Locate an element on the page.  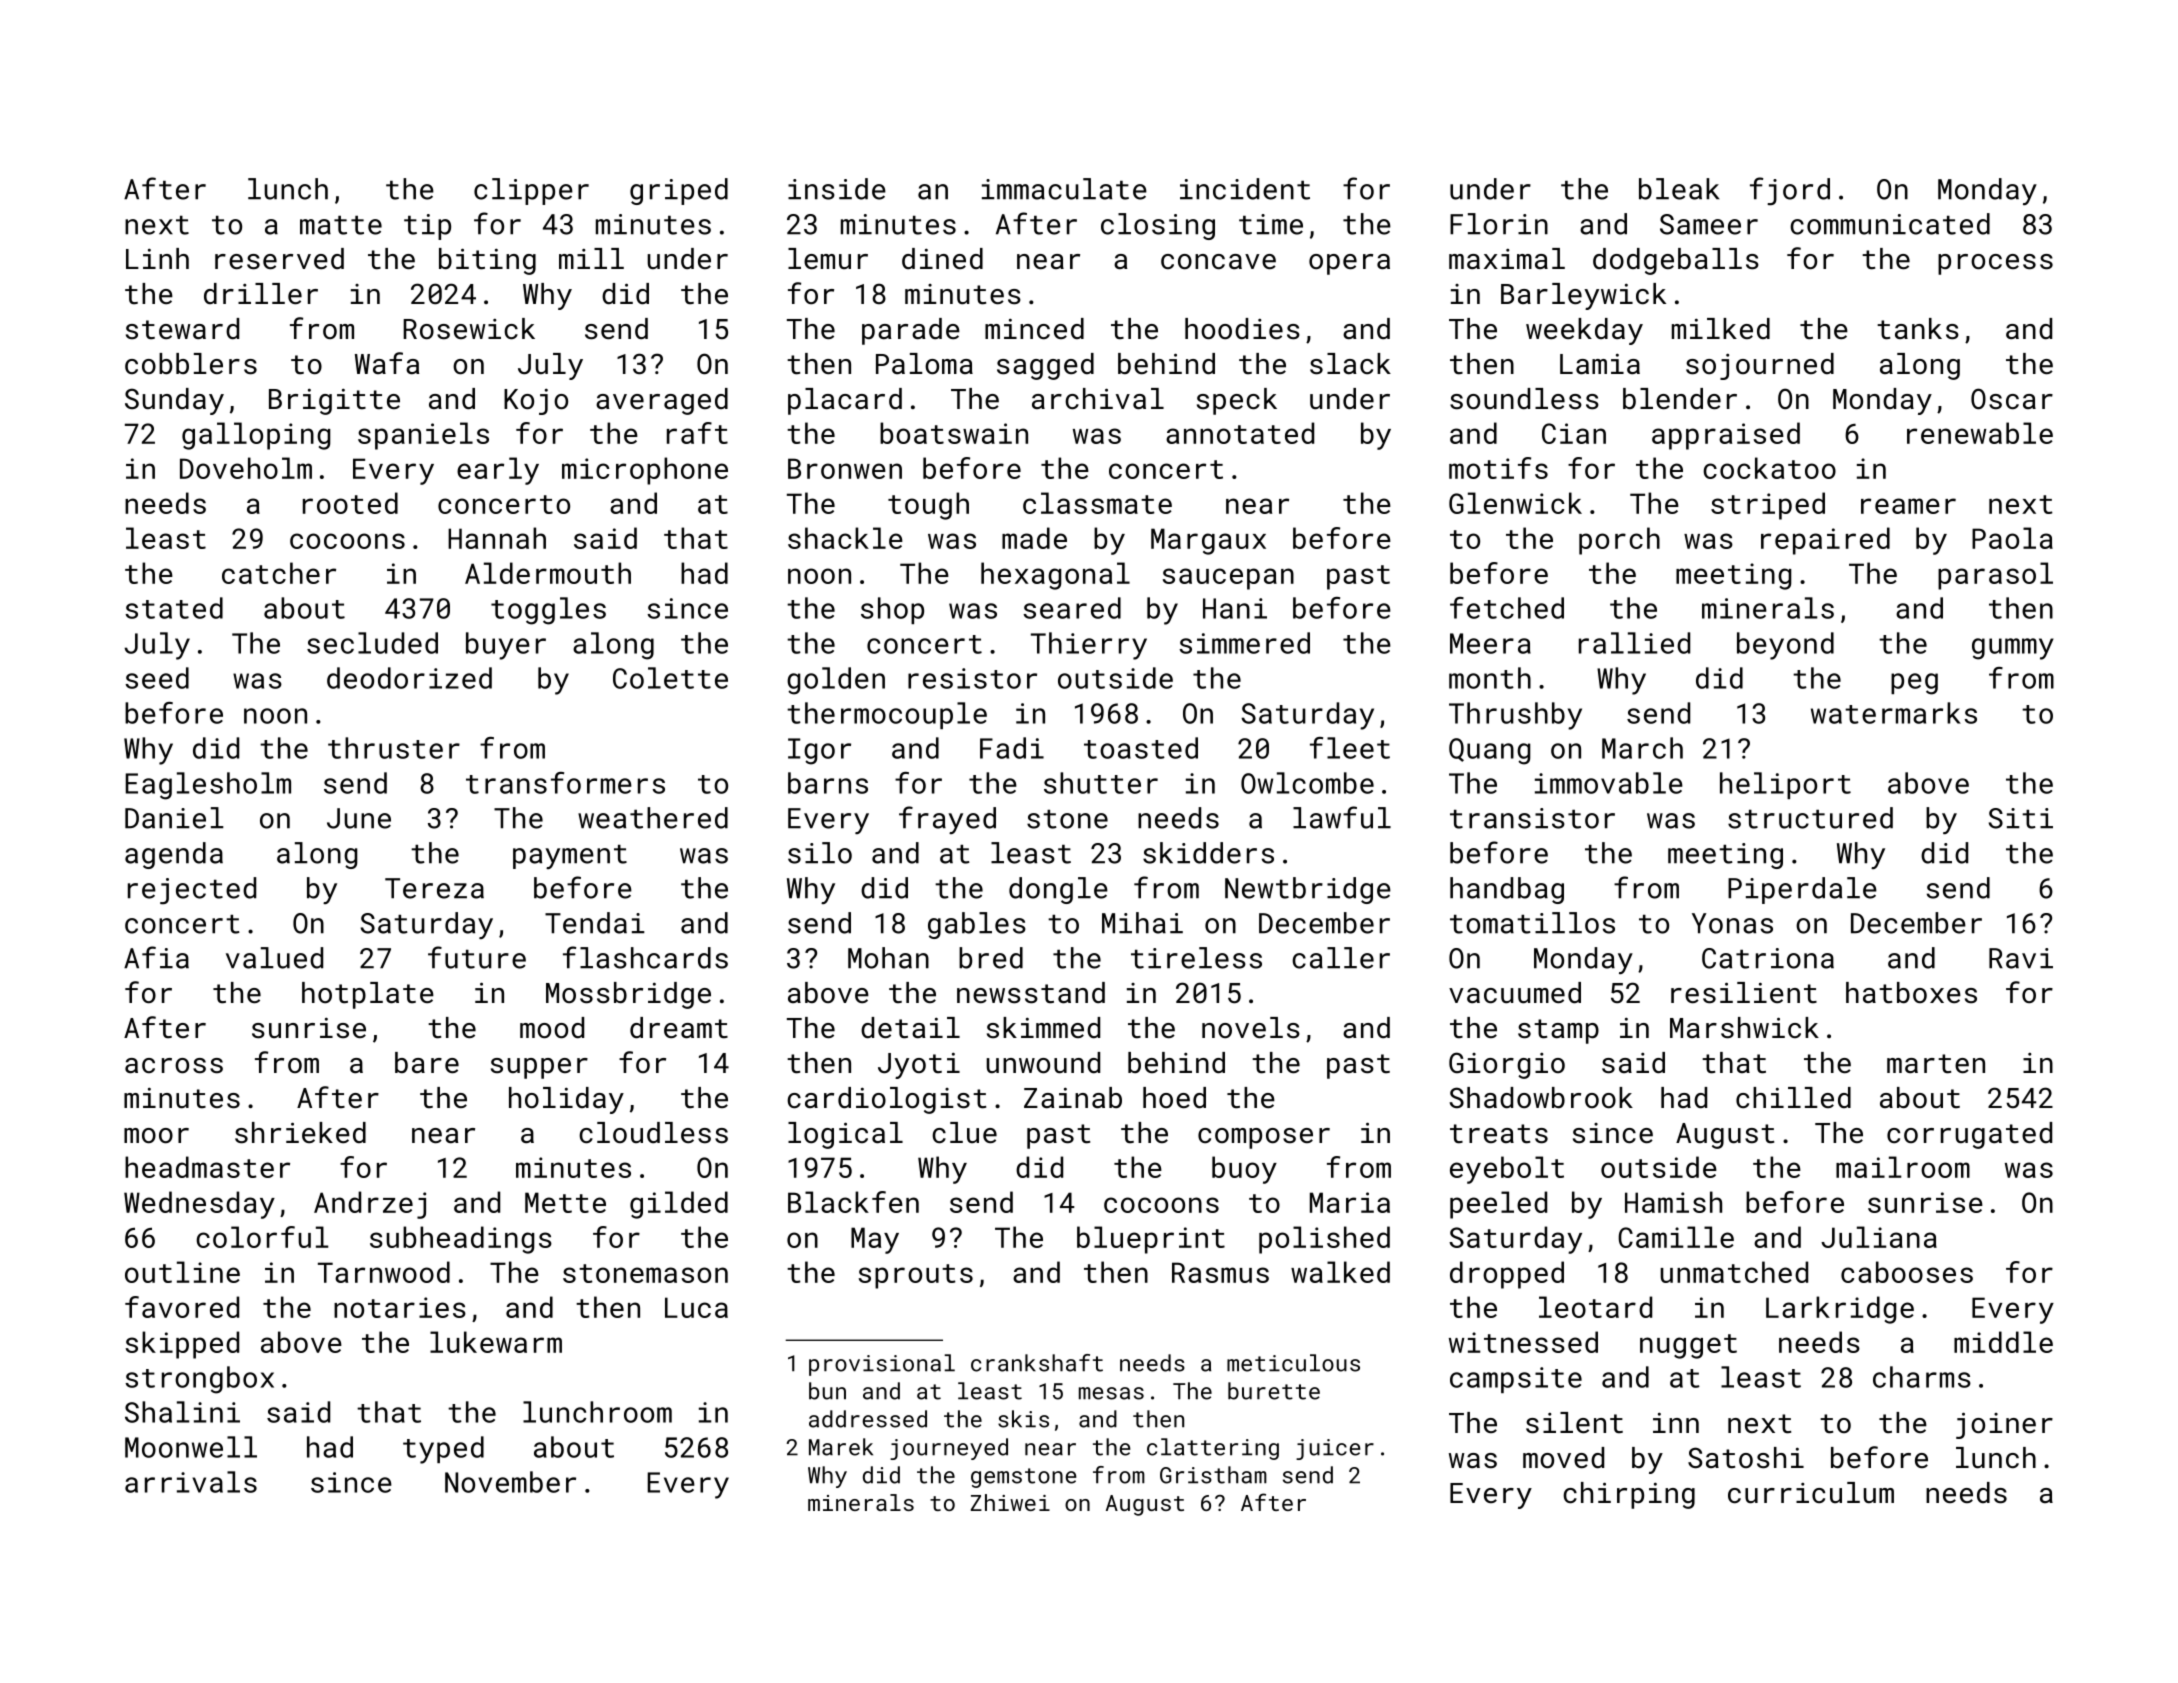
Glenwick is located at coordinates (1515, 503).
